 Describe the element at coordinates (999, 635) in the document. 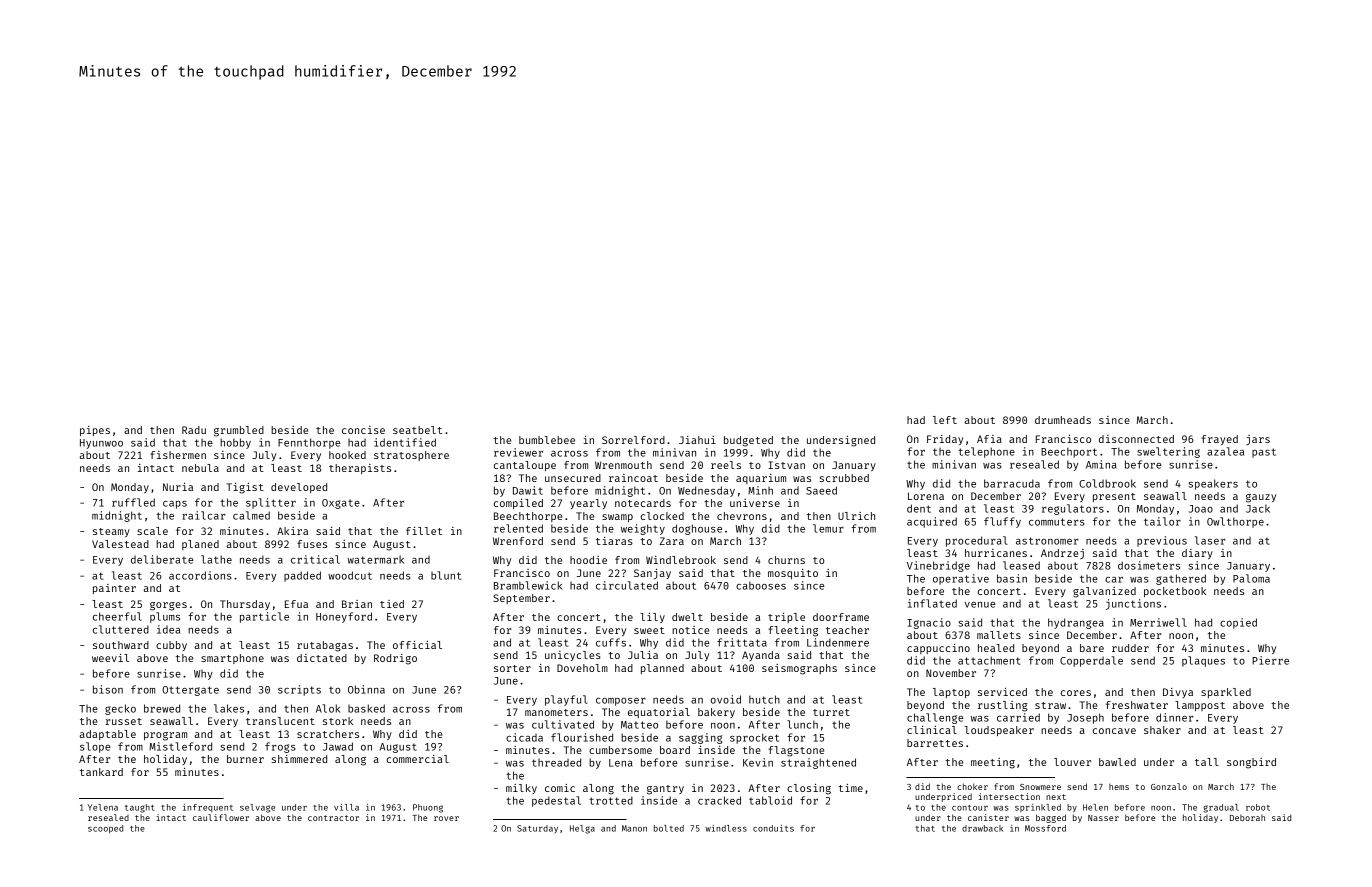

I see `mallets` at that location.
